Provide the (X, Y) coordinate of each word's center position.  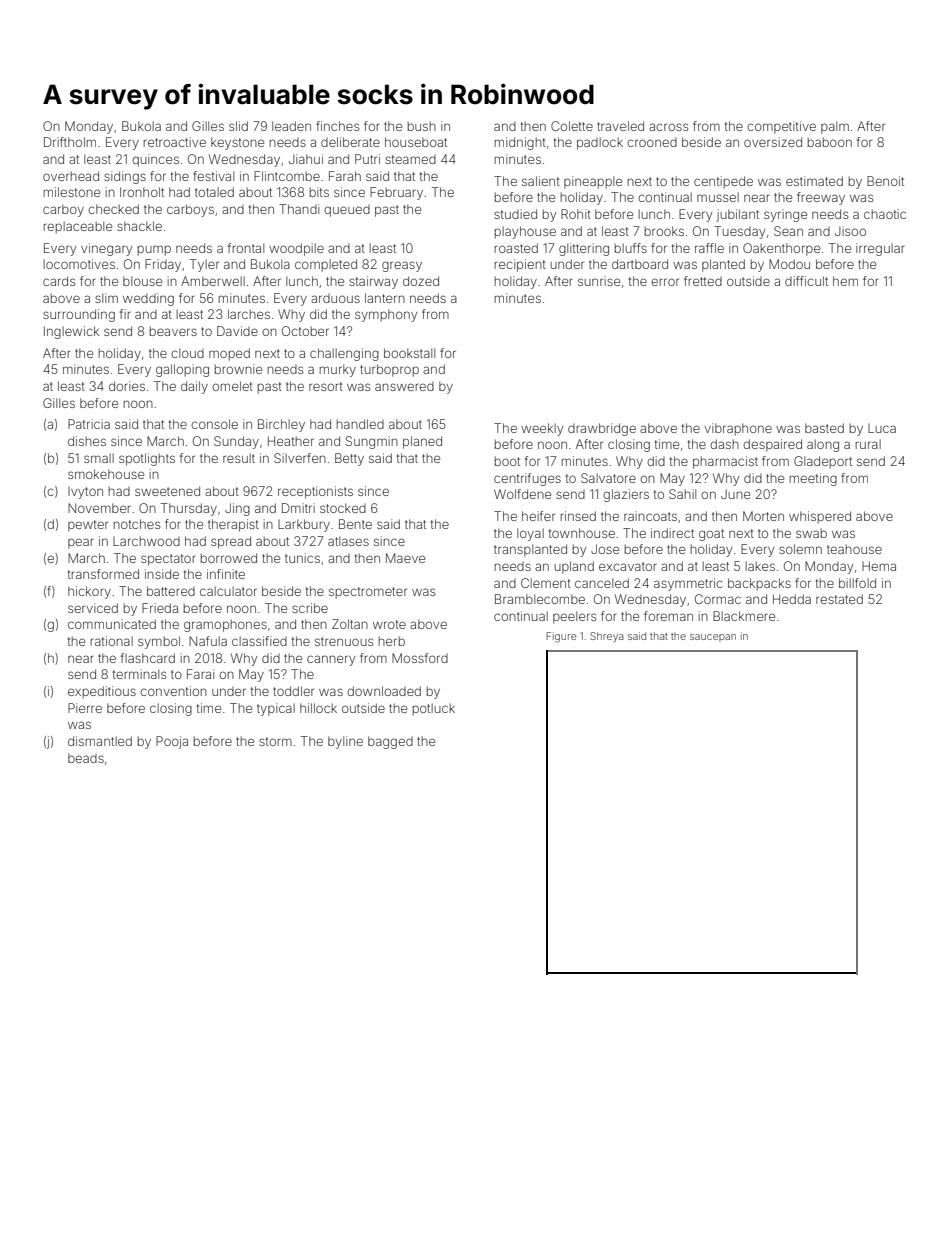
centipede (723, 182)
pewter (88, 526)
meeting (813, 479)
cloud (187, 353)
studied (515, 214)
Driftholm (70, 142)
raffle (709, 248)
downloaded (384, 691)
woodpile (296, 249)
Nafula (208, 641)
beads (86, 758)
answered (404, 386)
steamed (410, 159)
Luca (882, 428)
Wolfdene (522, 494)
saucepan (713, 638)
